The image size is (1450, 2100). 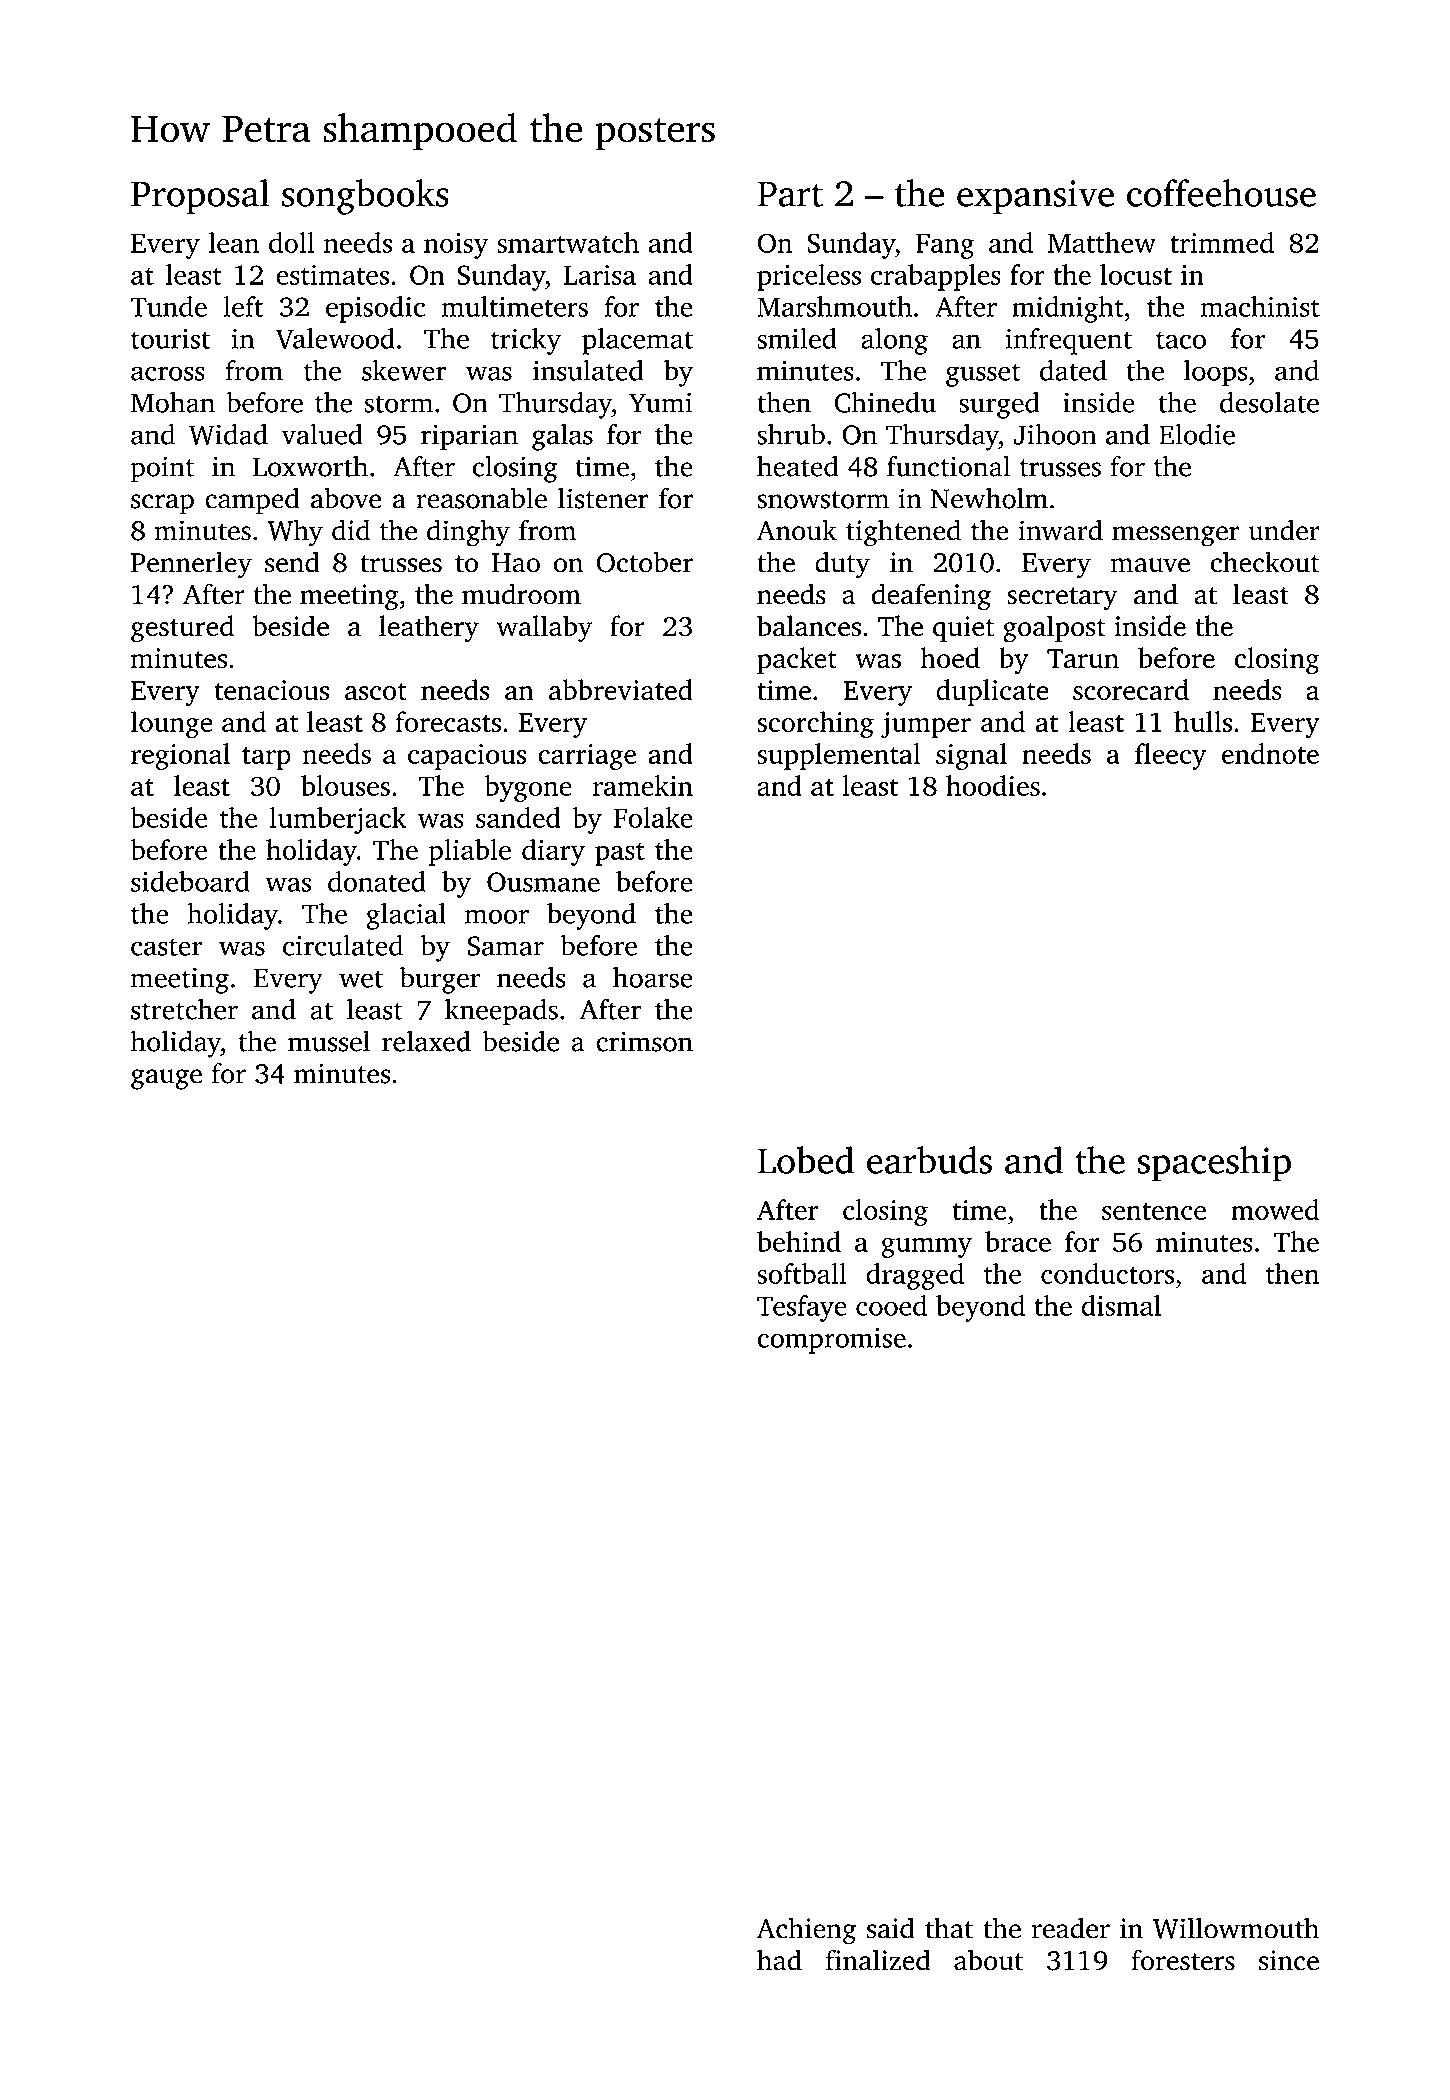 I want to click on donated, so click(x=377, y=881).
